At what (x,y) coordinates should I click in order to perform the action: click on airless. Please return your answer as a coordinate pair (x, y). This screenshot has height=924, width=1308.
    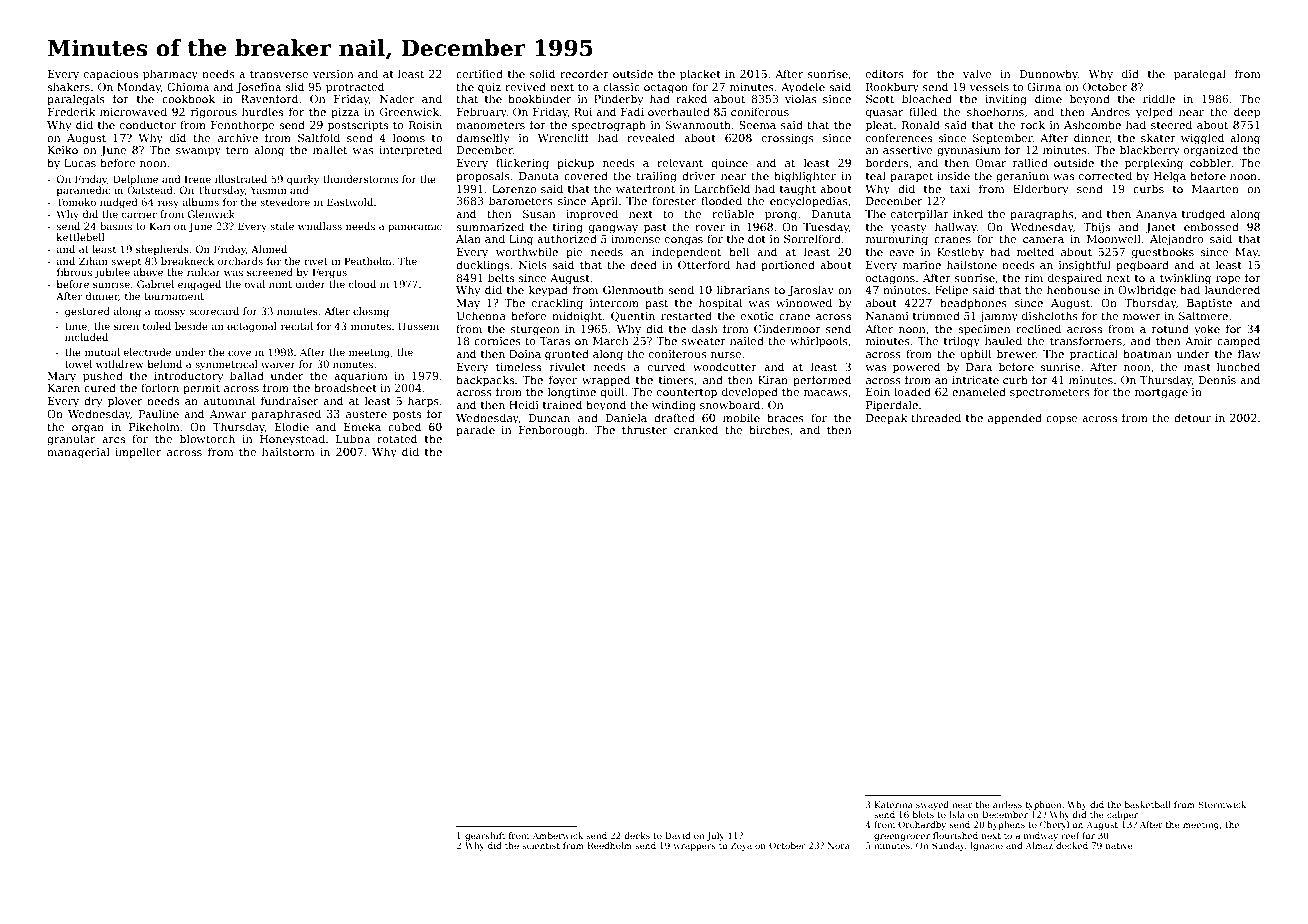
    Looking at the image, I should click on (1007, 804).
